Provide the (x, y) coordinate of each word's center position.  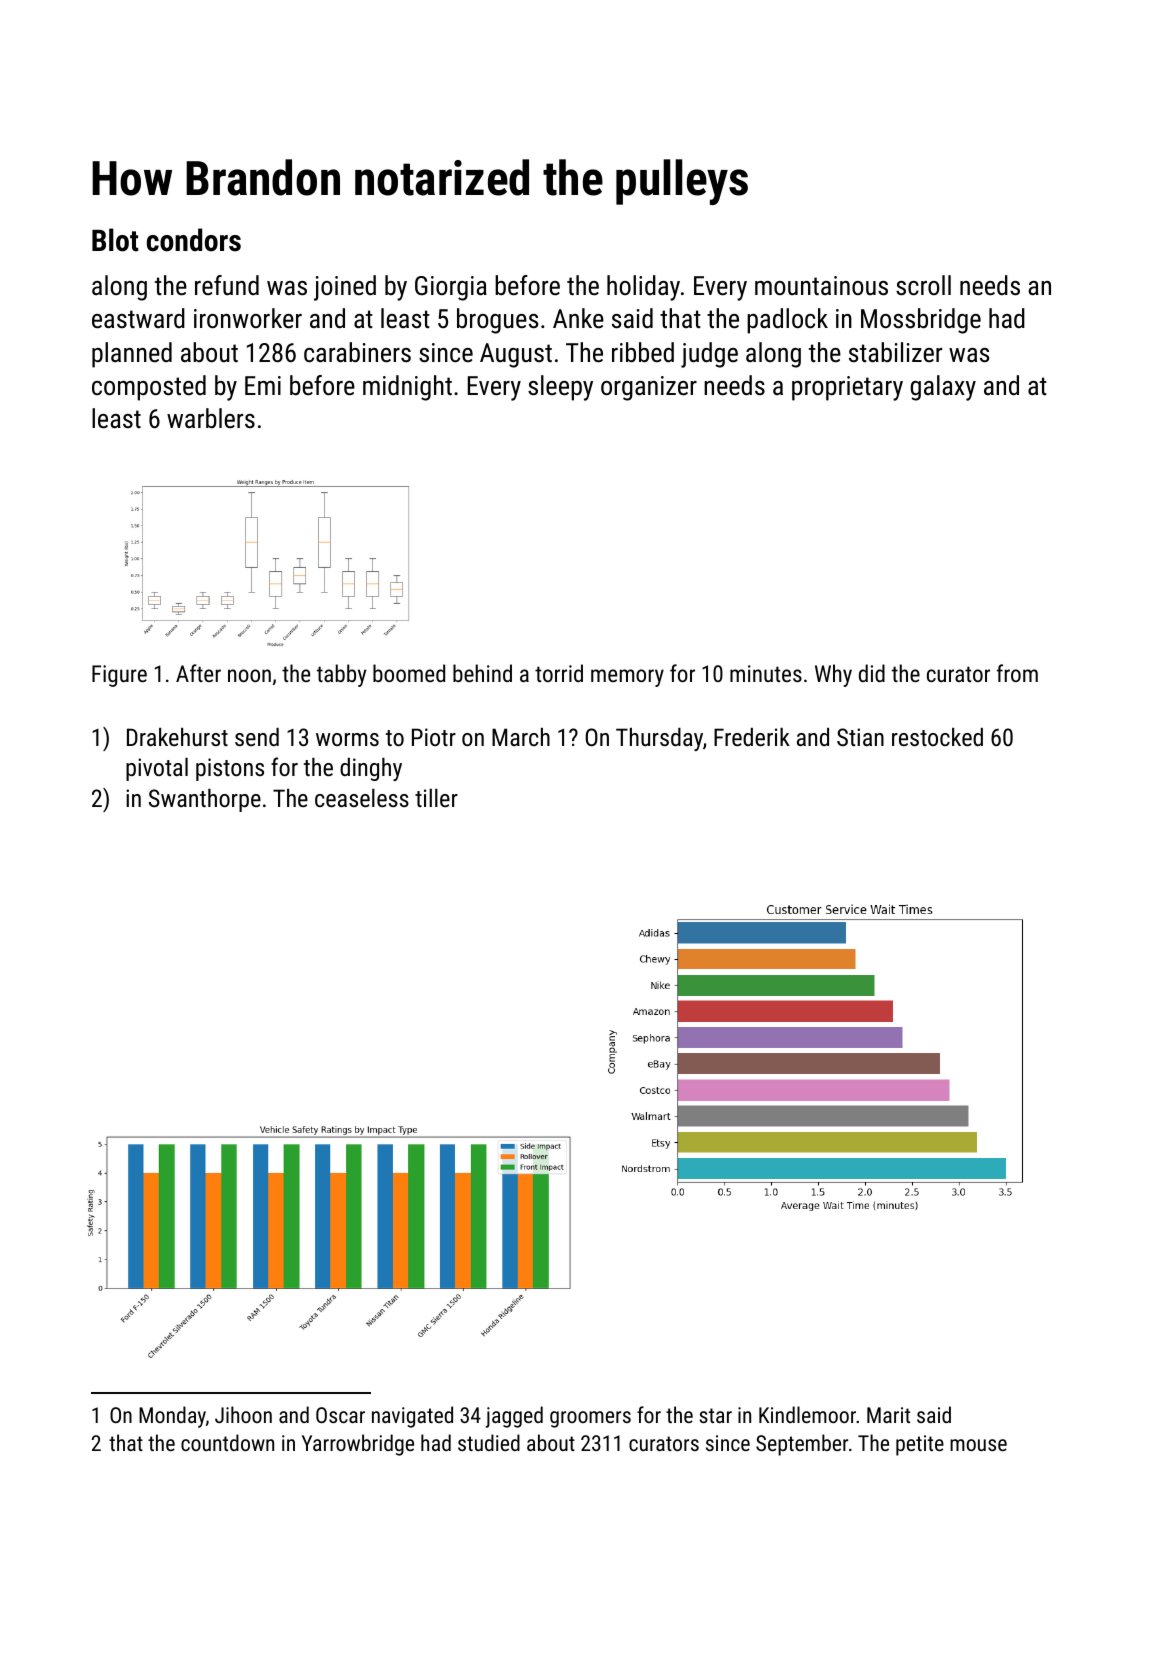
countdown (227, 1442)
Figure (119, 676)
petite (920, 1445)
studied (489, 1442)
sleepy (560, 388)
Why (833, 675)
